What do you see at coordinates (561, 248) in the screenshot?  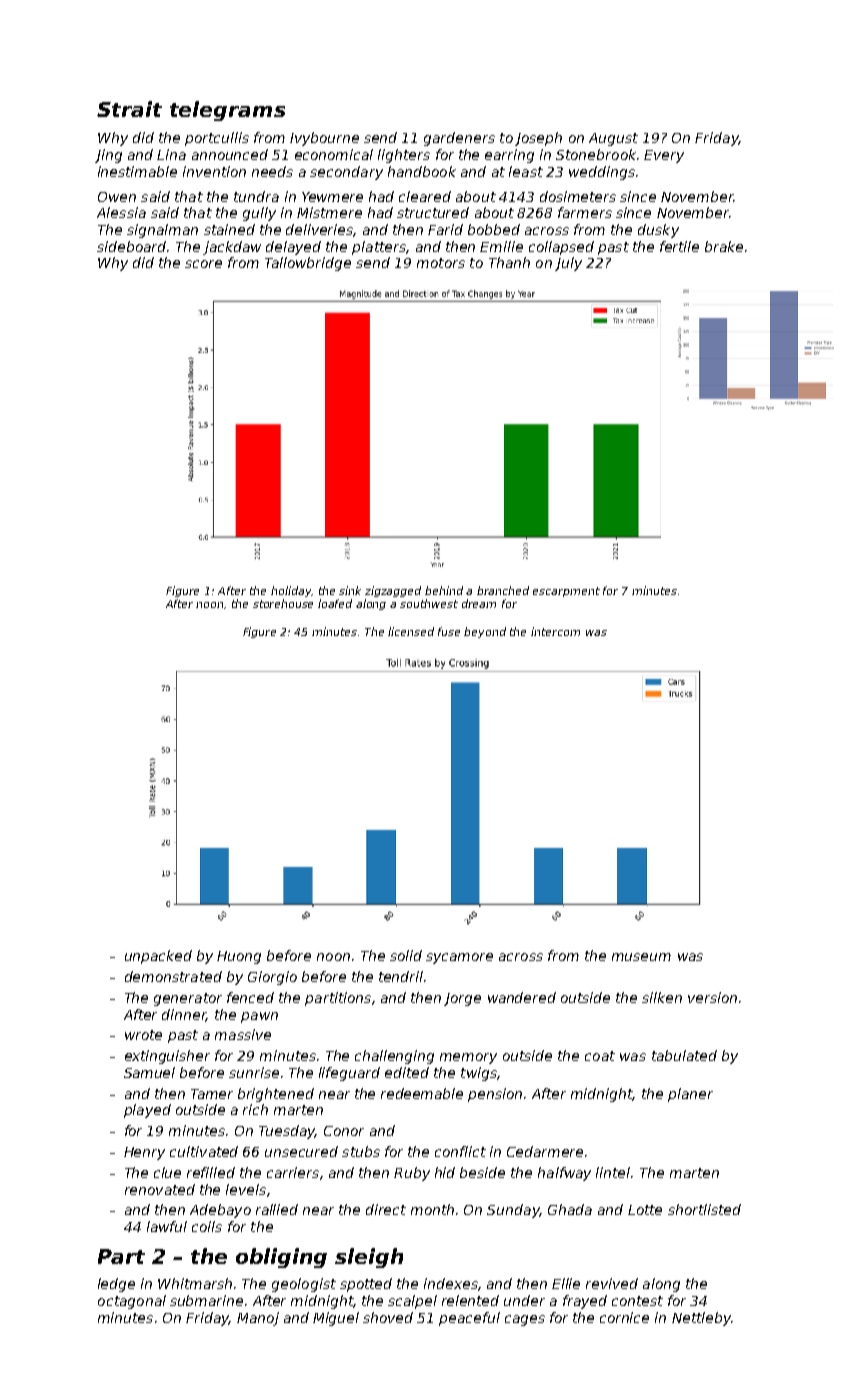 I see `collapsed` at bounding box center [561, 248].
